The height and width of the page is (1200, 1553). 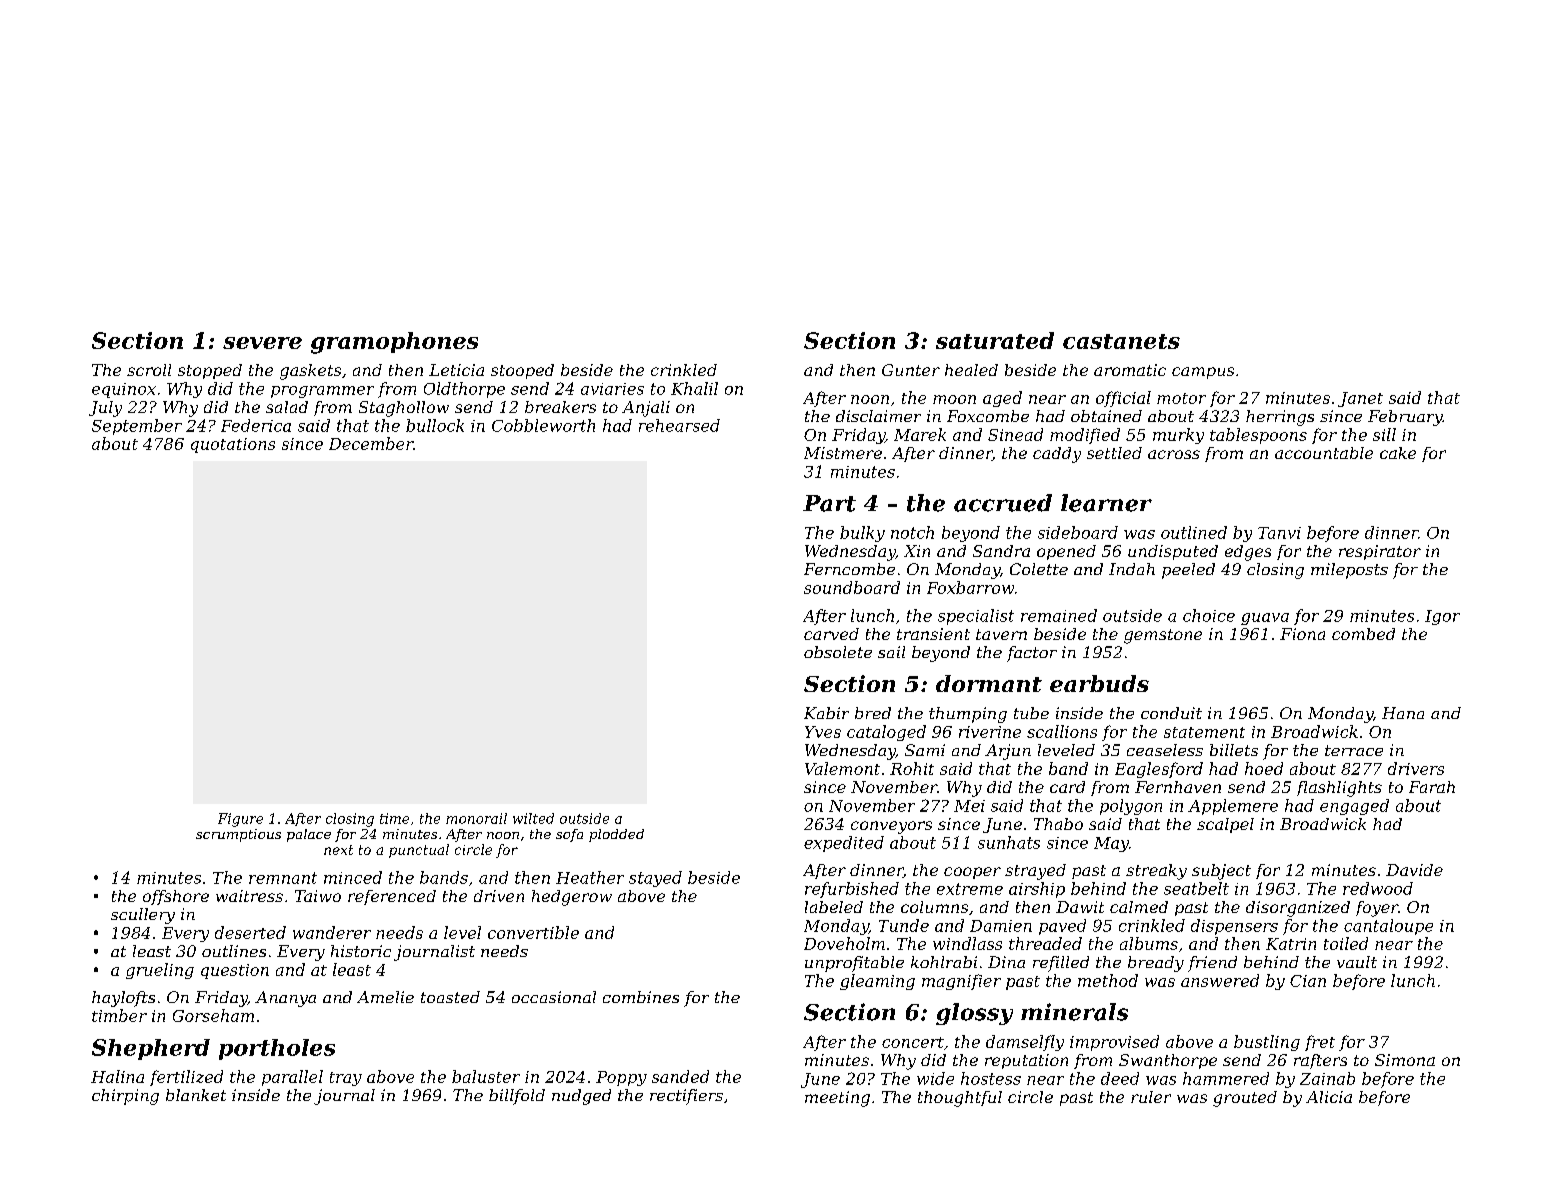 I want to click on Farah, so click(x=1432, y=787).
